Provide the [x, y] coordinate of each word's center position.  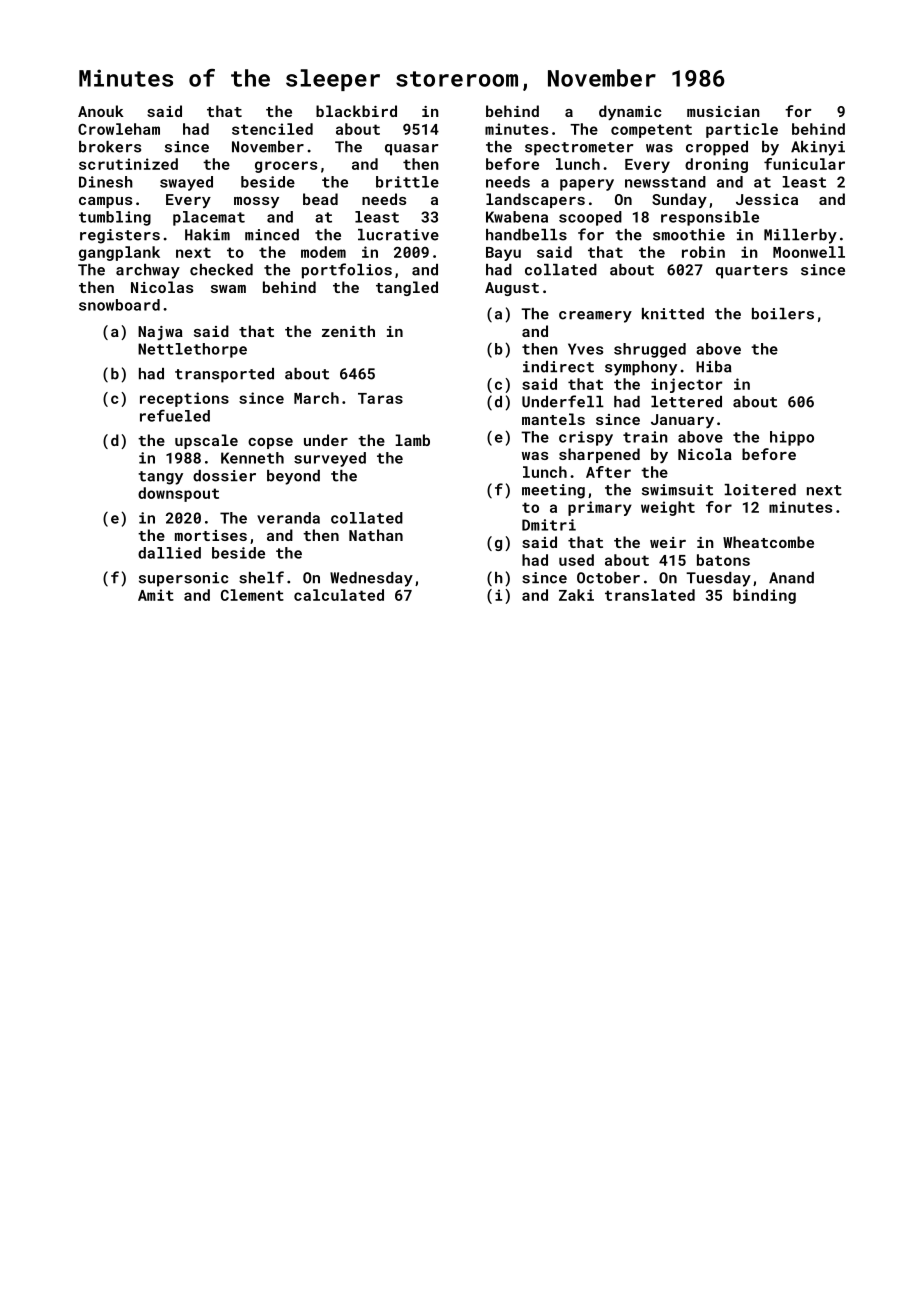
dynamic [630, 112]
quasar [412, 150]
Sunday [679, 200]
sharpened [599, 455]
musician [723, 111]
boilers [783, 314]
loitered [760, 490]
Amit [156, 595]
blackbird [356, 111]
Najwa [160, 333]
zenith [348, 331]
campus [105, 202]
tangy [160, 478]
